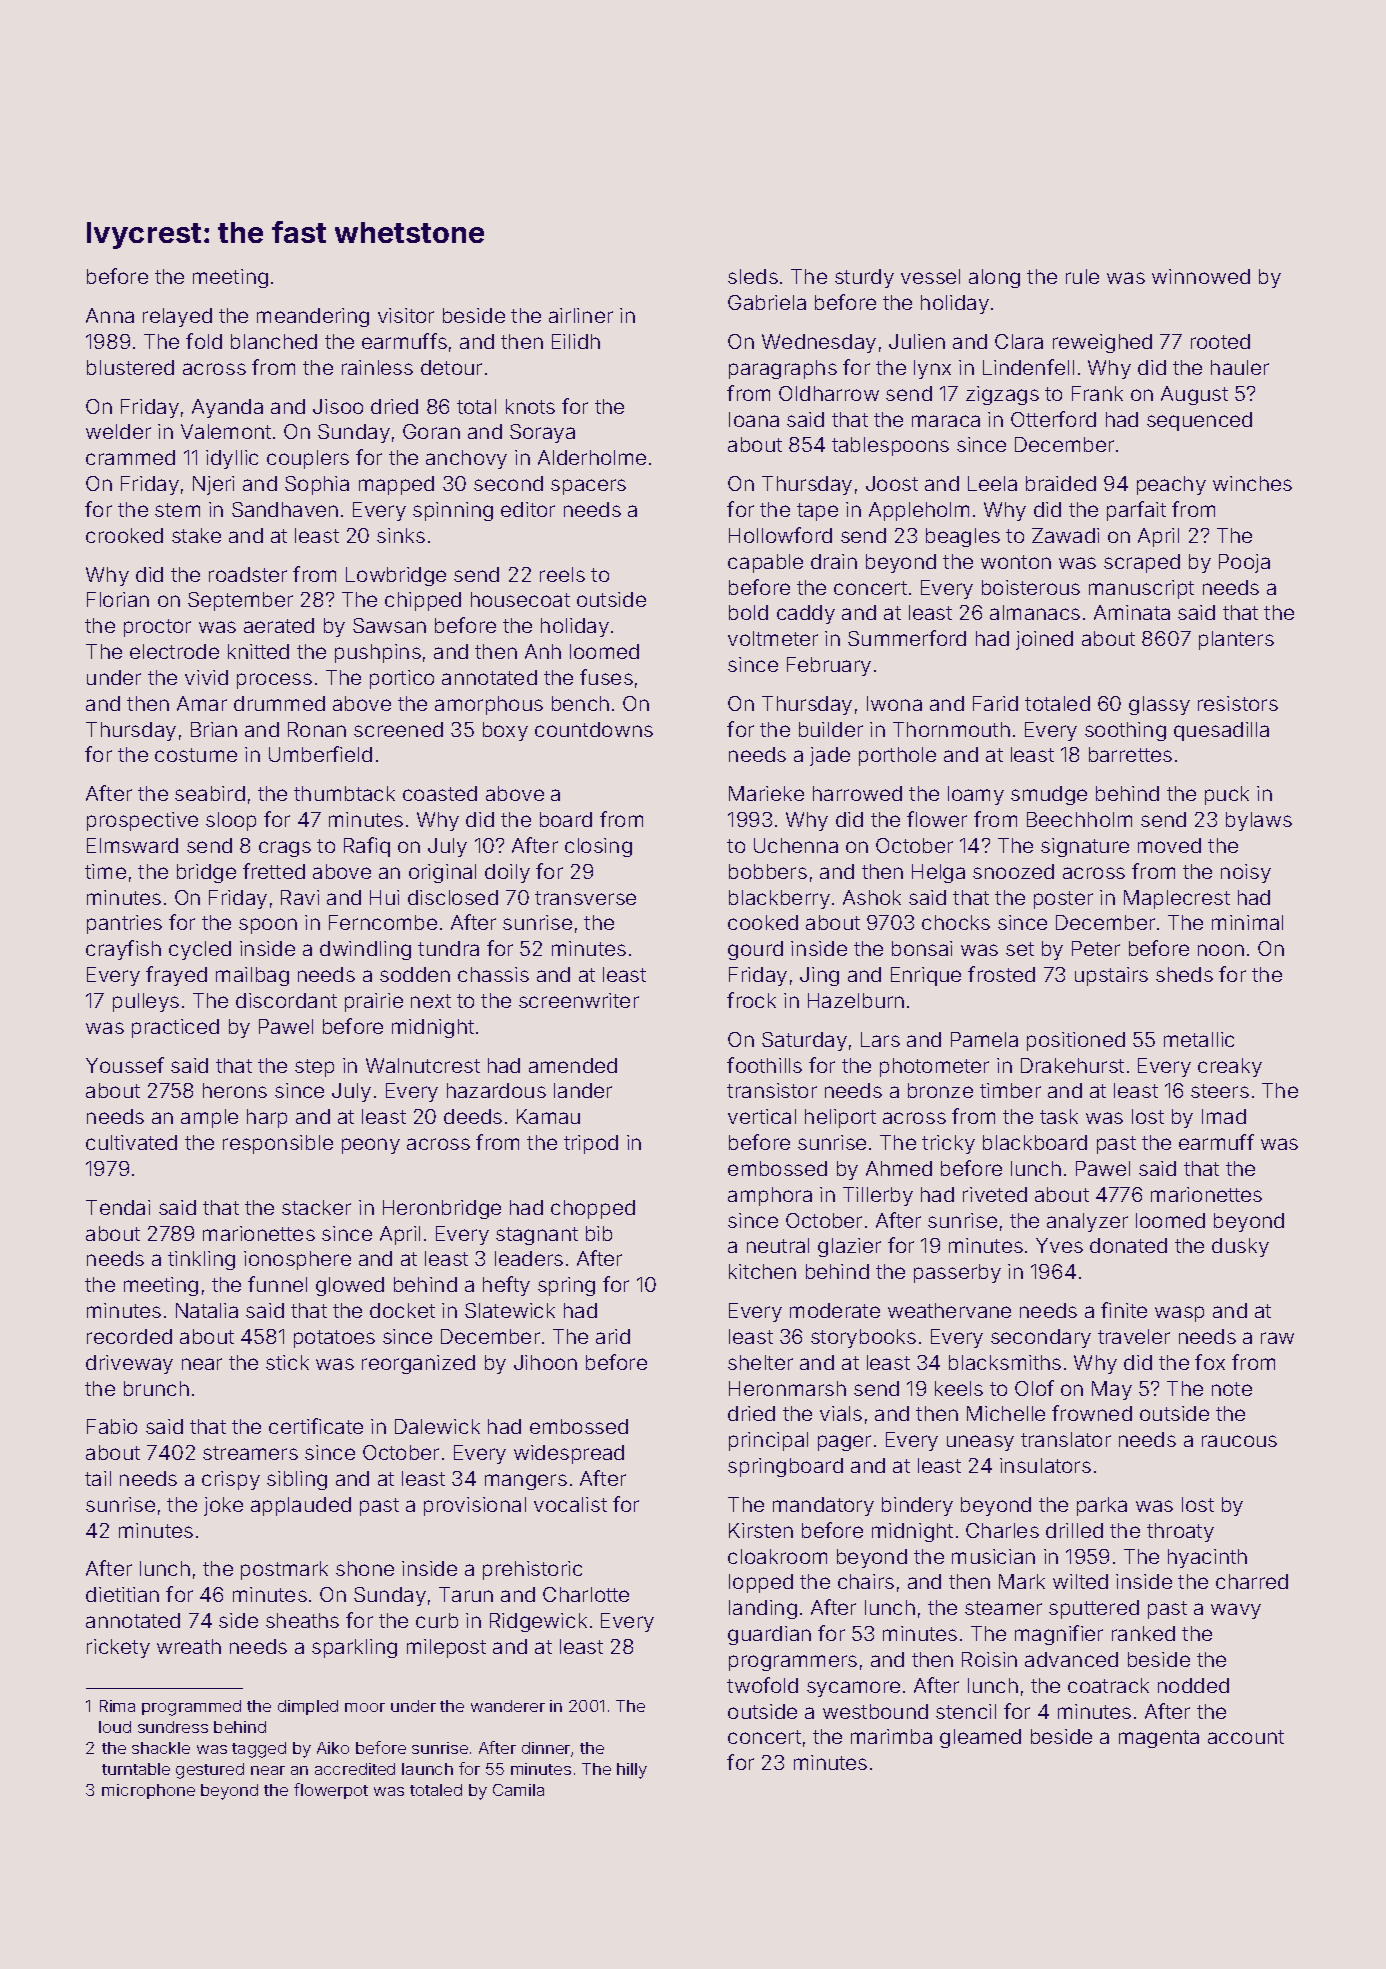  I want to click on cultivated, so click(131, 1142).
